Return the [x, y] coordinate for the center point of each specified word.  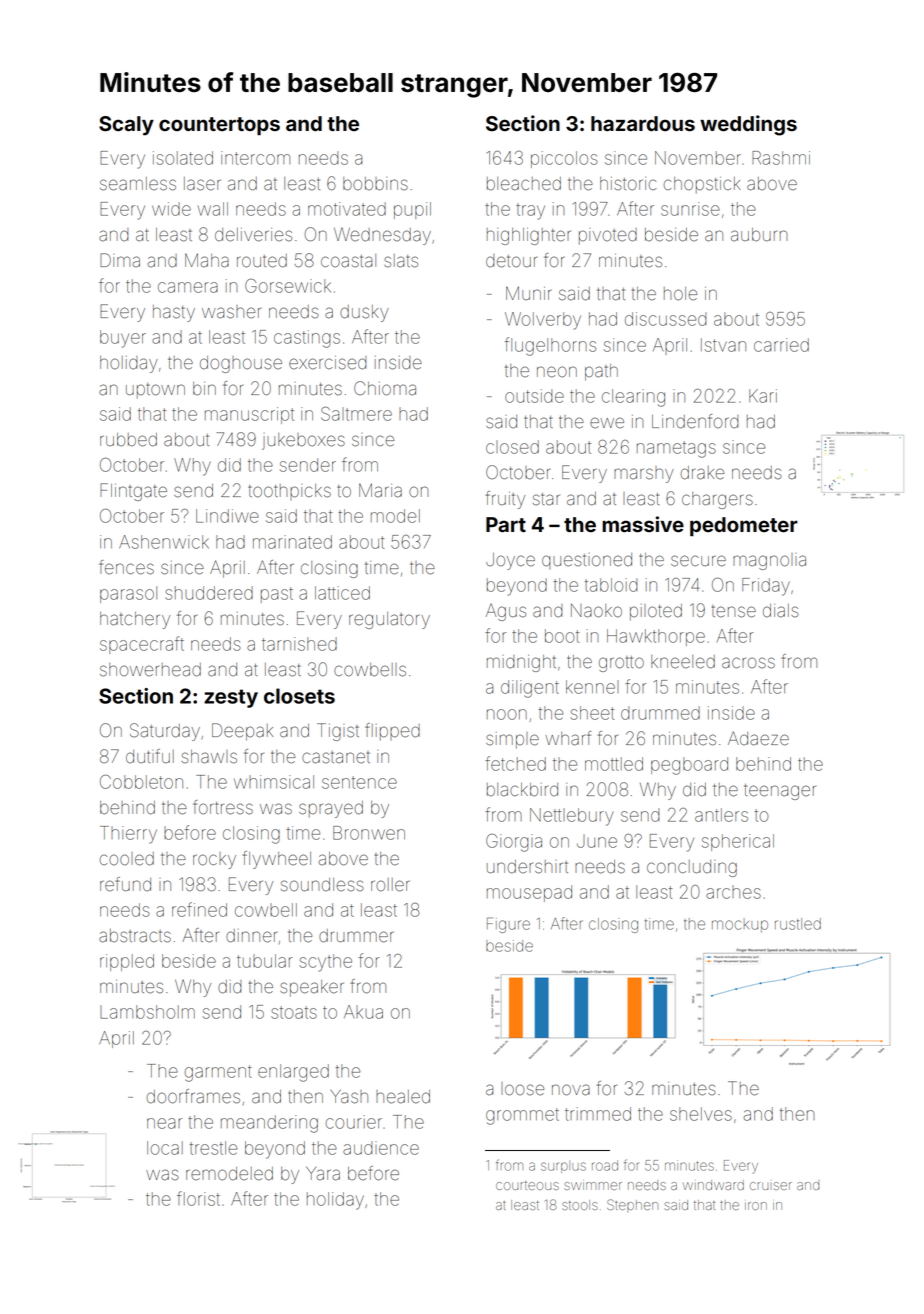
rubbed [128, 440]
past [277, 595]
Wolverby [543, 321]
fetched [515, 763]
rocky [214, 860]
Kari [763, 396]
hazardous [643, 124]
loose [522, 1089]
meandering [269, 1124]
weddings [748, 125]
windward [713, 1185]
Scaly [126, 126]
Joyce [510, 561]
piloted [656, 612]
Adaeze [758, 738]
